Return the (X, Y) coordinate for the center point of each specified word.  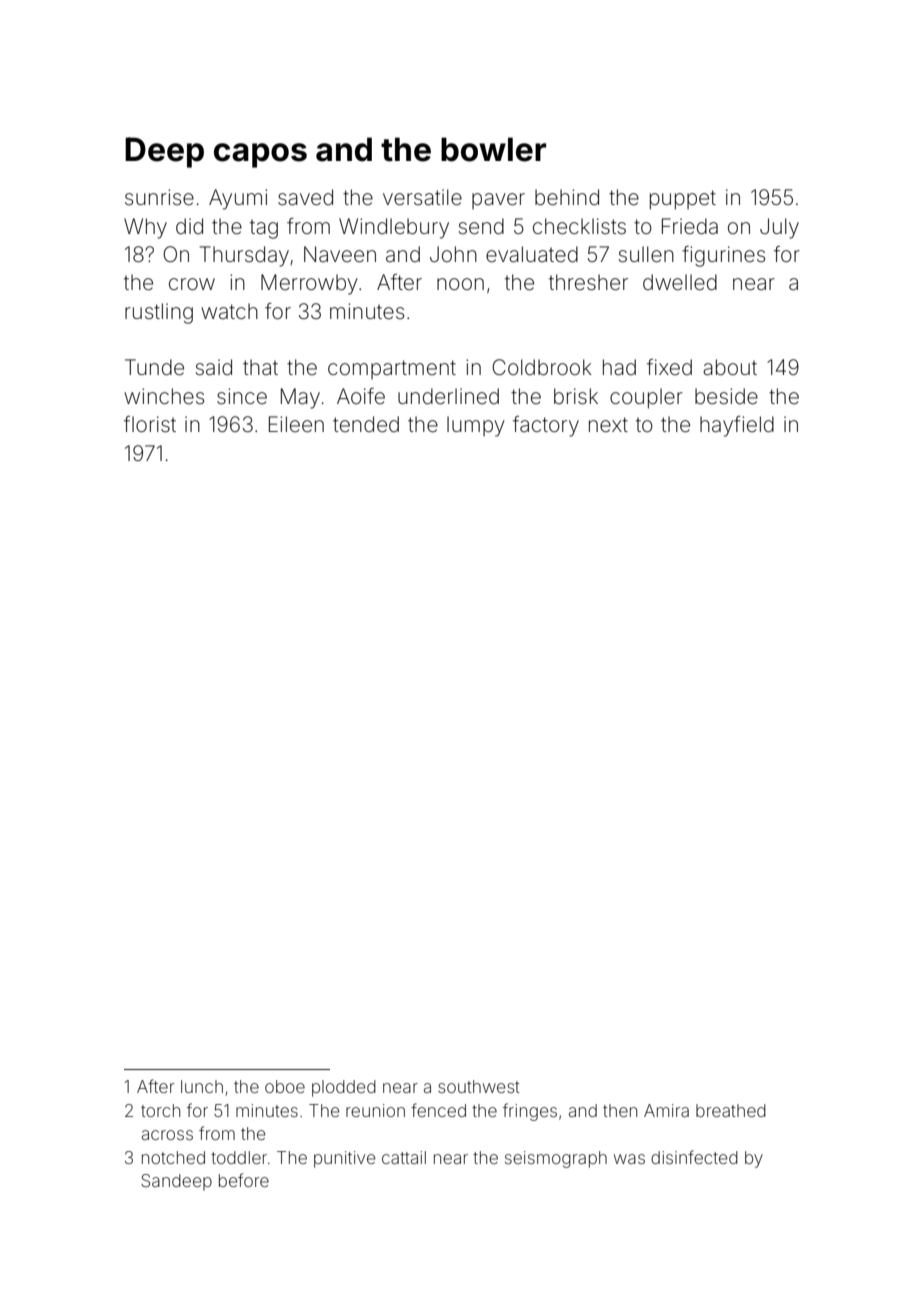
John (453, 254)
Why (145, 228)
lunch (202, 1086)
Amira (666, 1110)
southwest (479, 1086)
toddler (239, 1157)
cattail (404, 1157)
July (779, 228)
